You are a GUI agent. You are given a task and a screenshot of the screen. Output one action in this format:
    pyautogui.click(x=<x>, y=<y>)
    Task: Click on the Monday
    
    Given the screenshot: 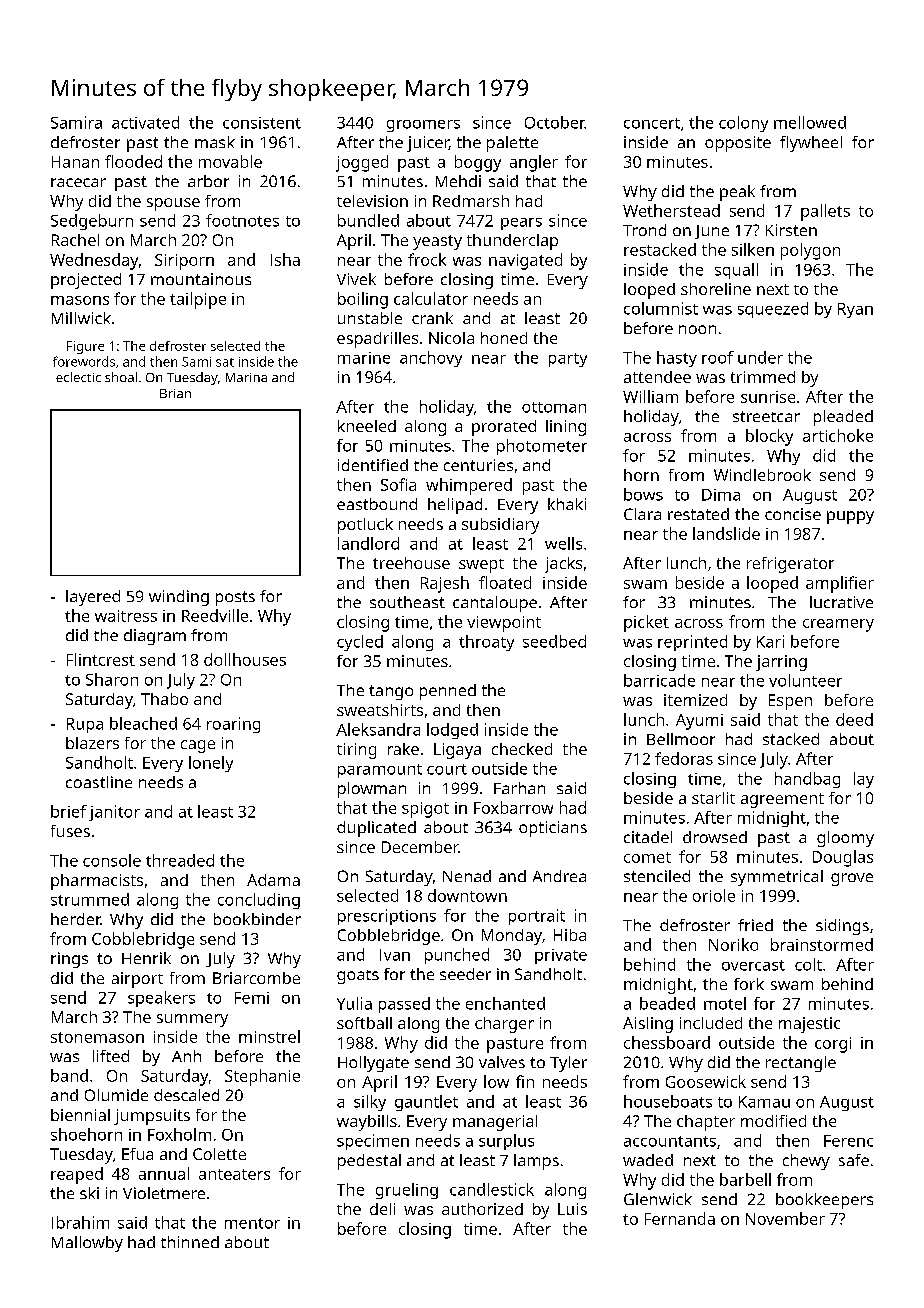 What is the action you would take?
    pyautogui.click(x=512, y=937)
